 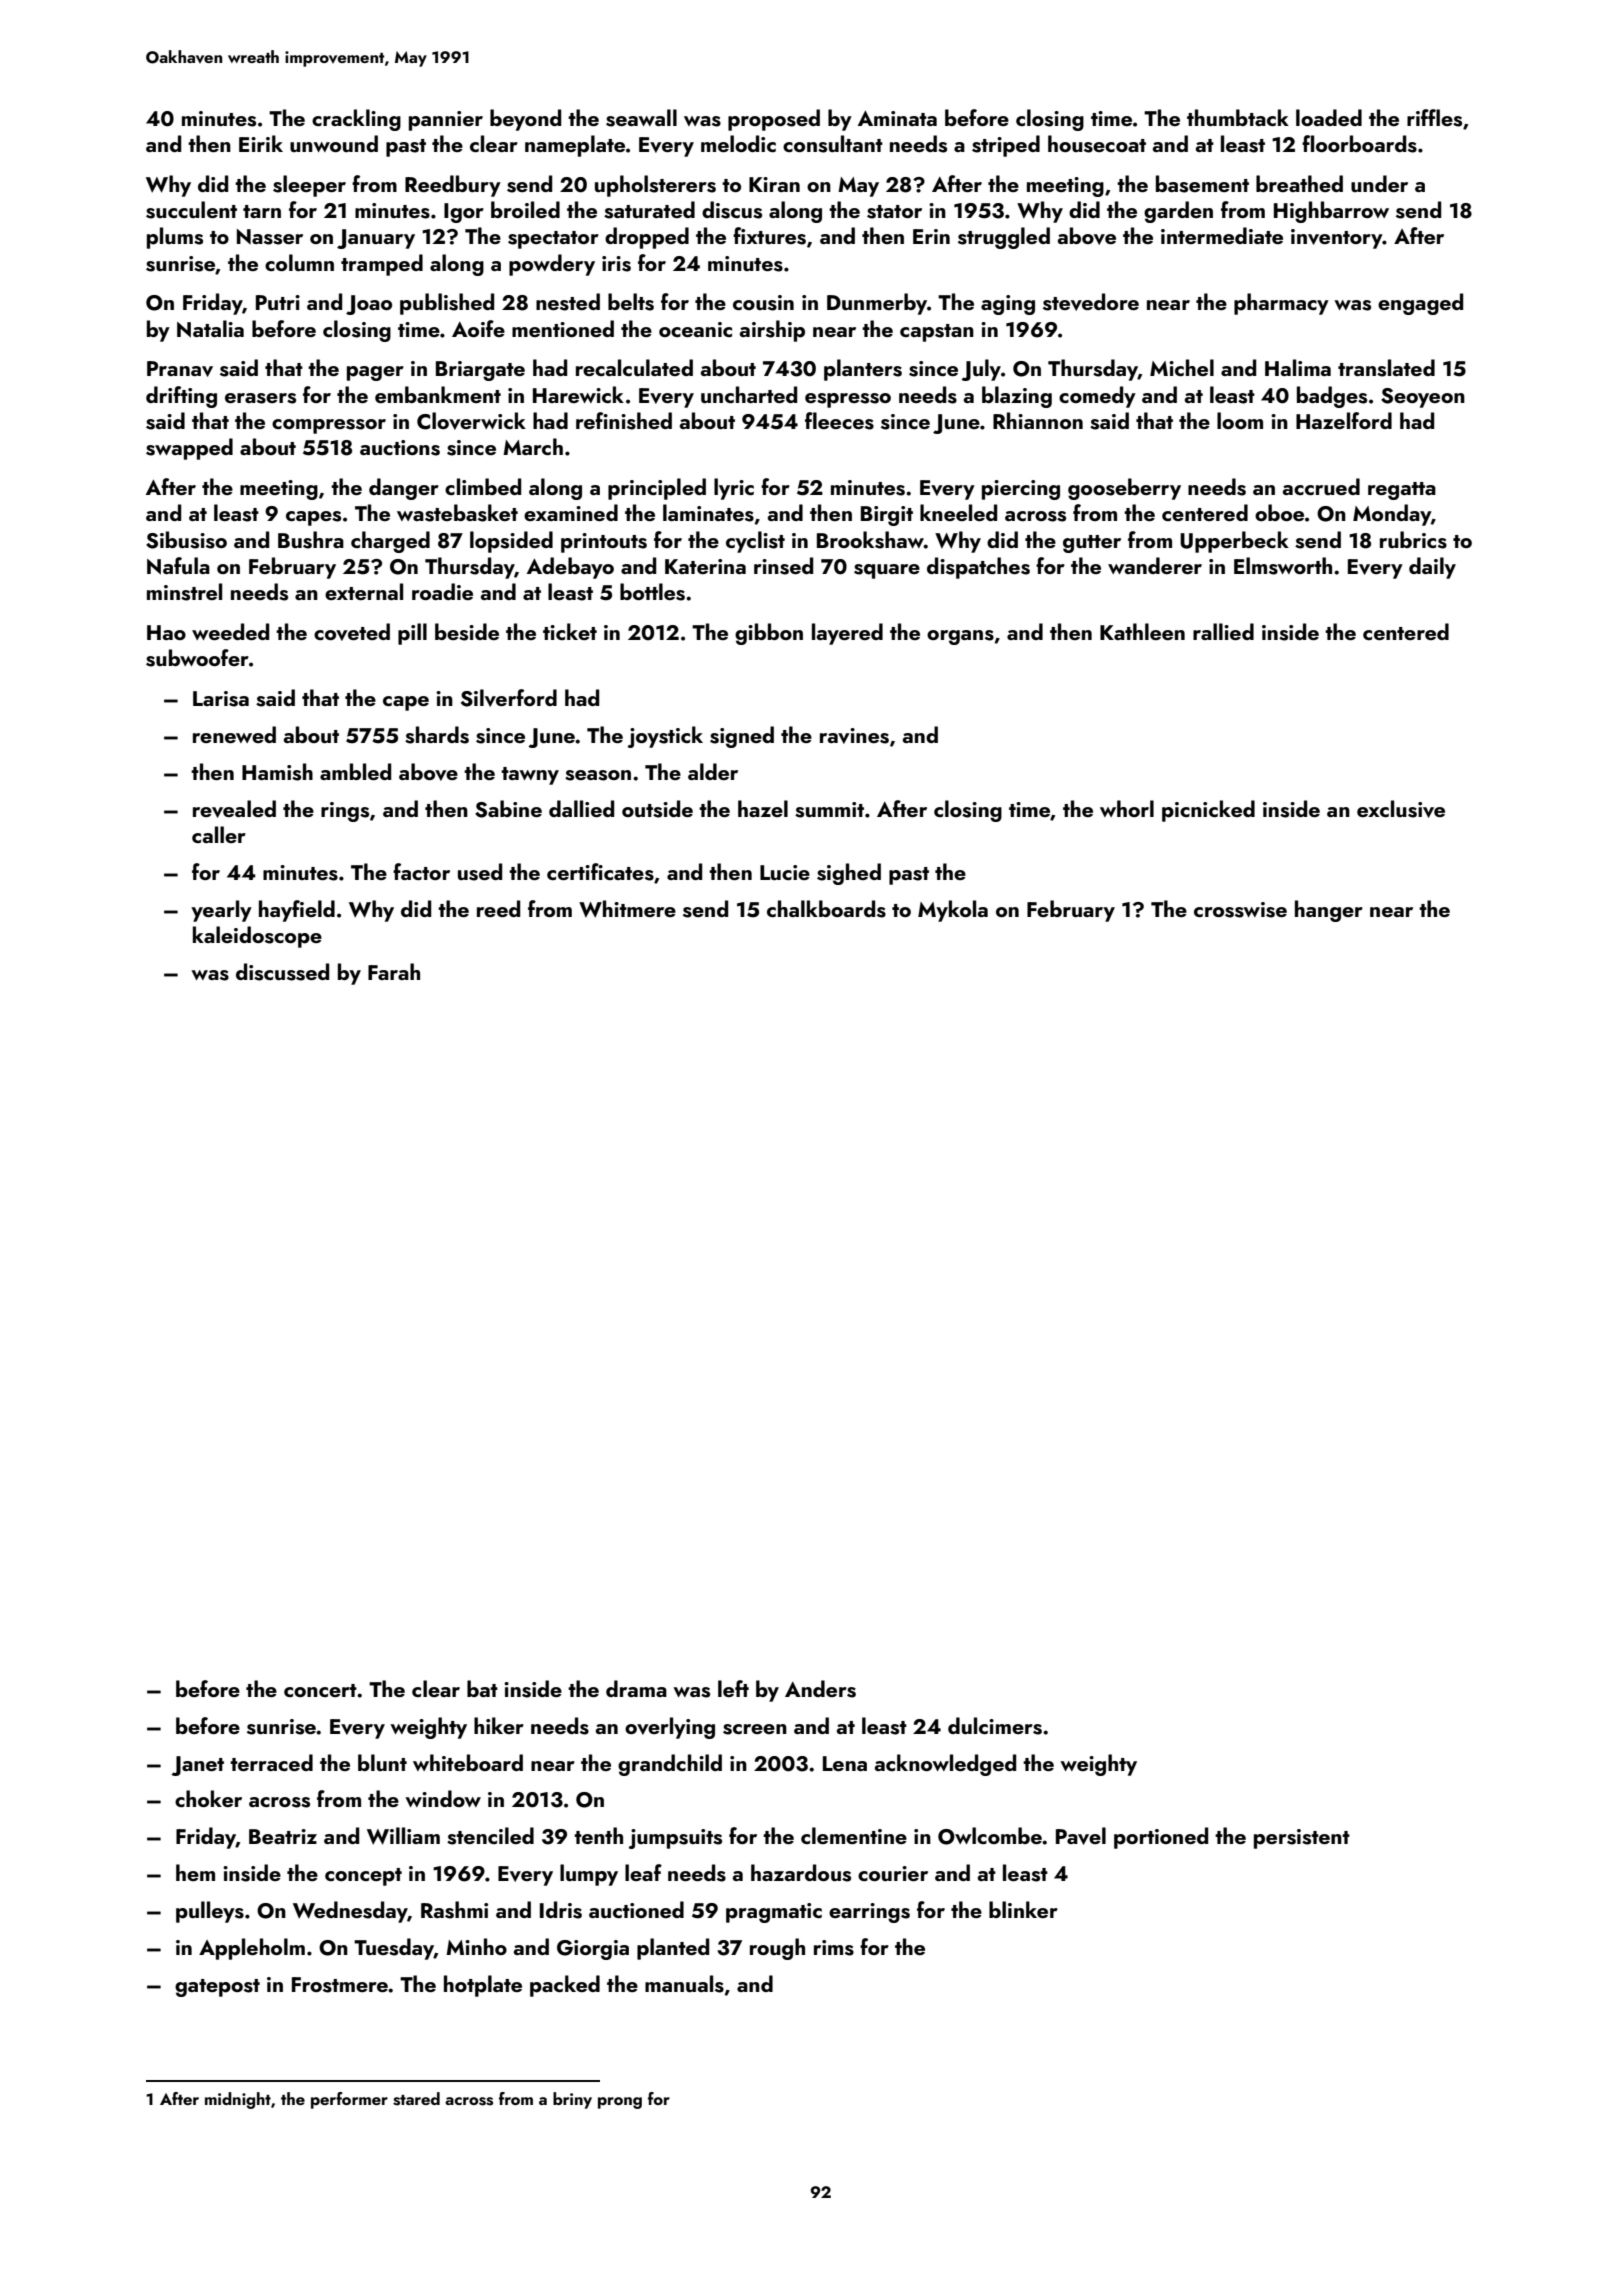 What do you see at coordinates (684, 1984) in the document?
I see `manuals` at bounding box center [684, 1984].
